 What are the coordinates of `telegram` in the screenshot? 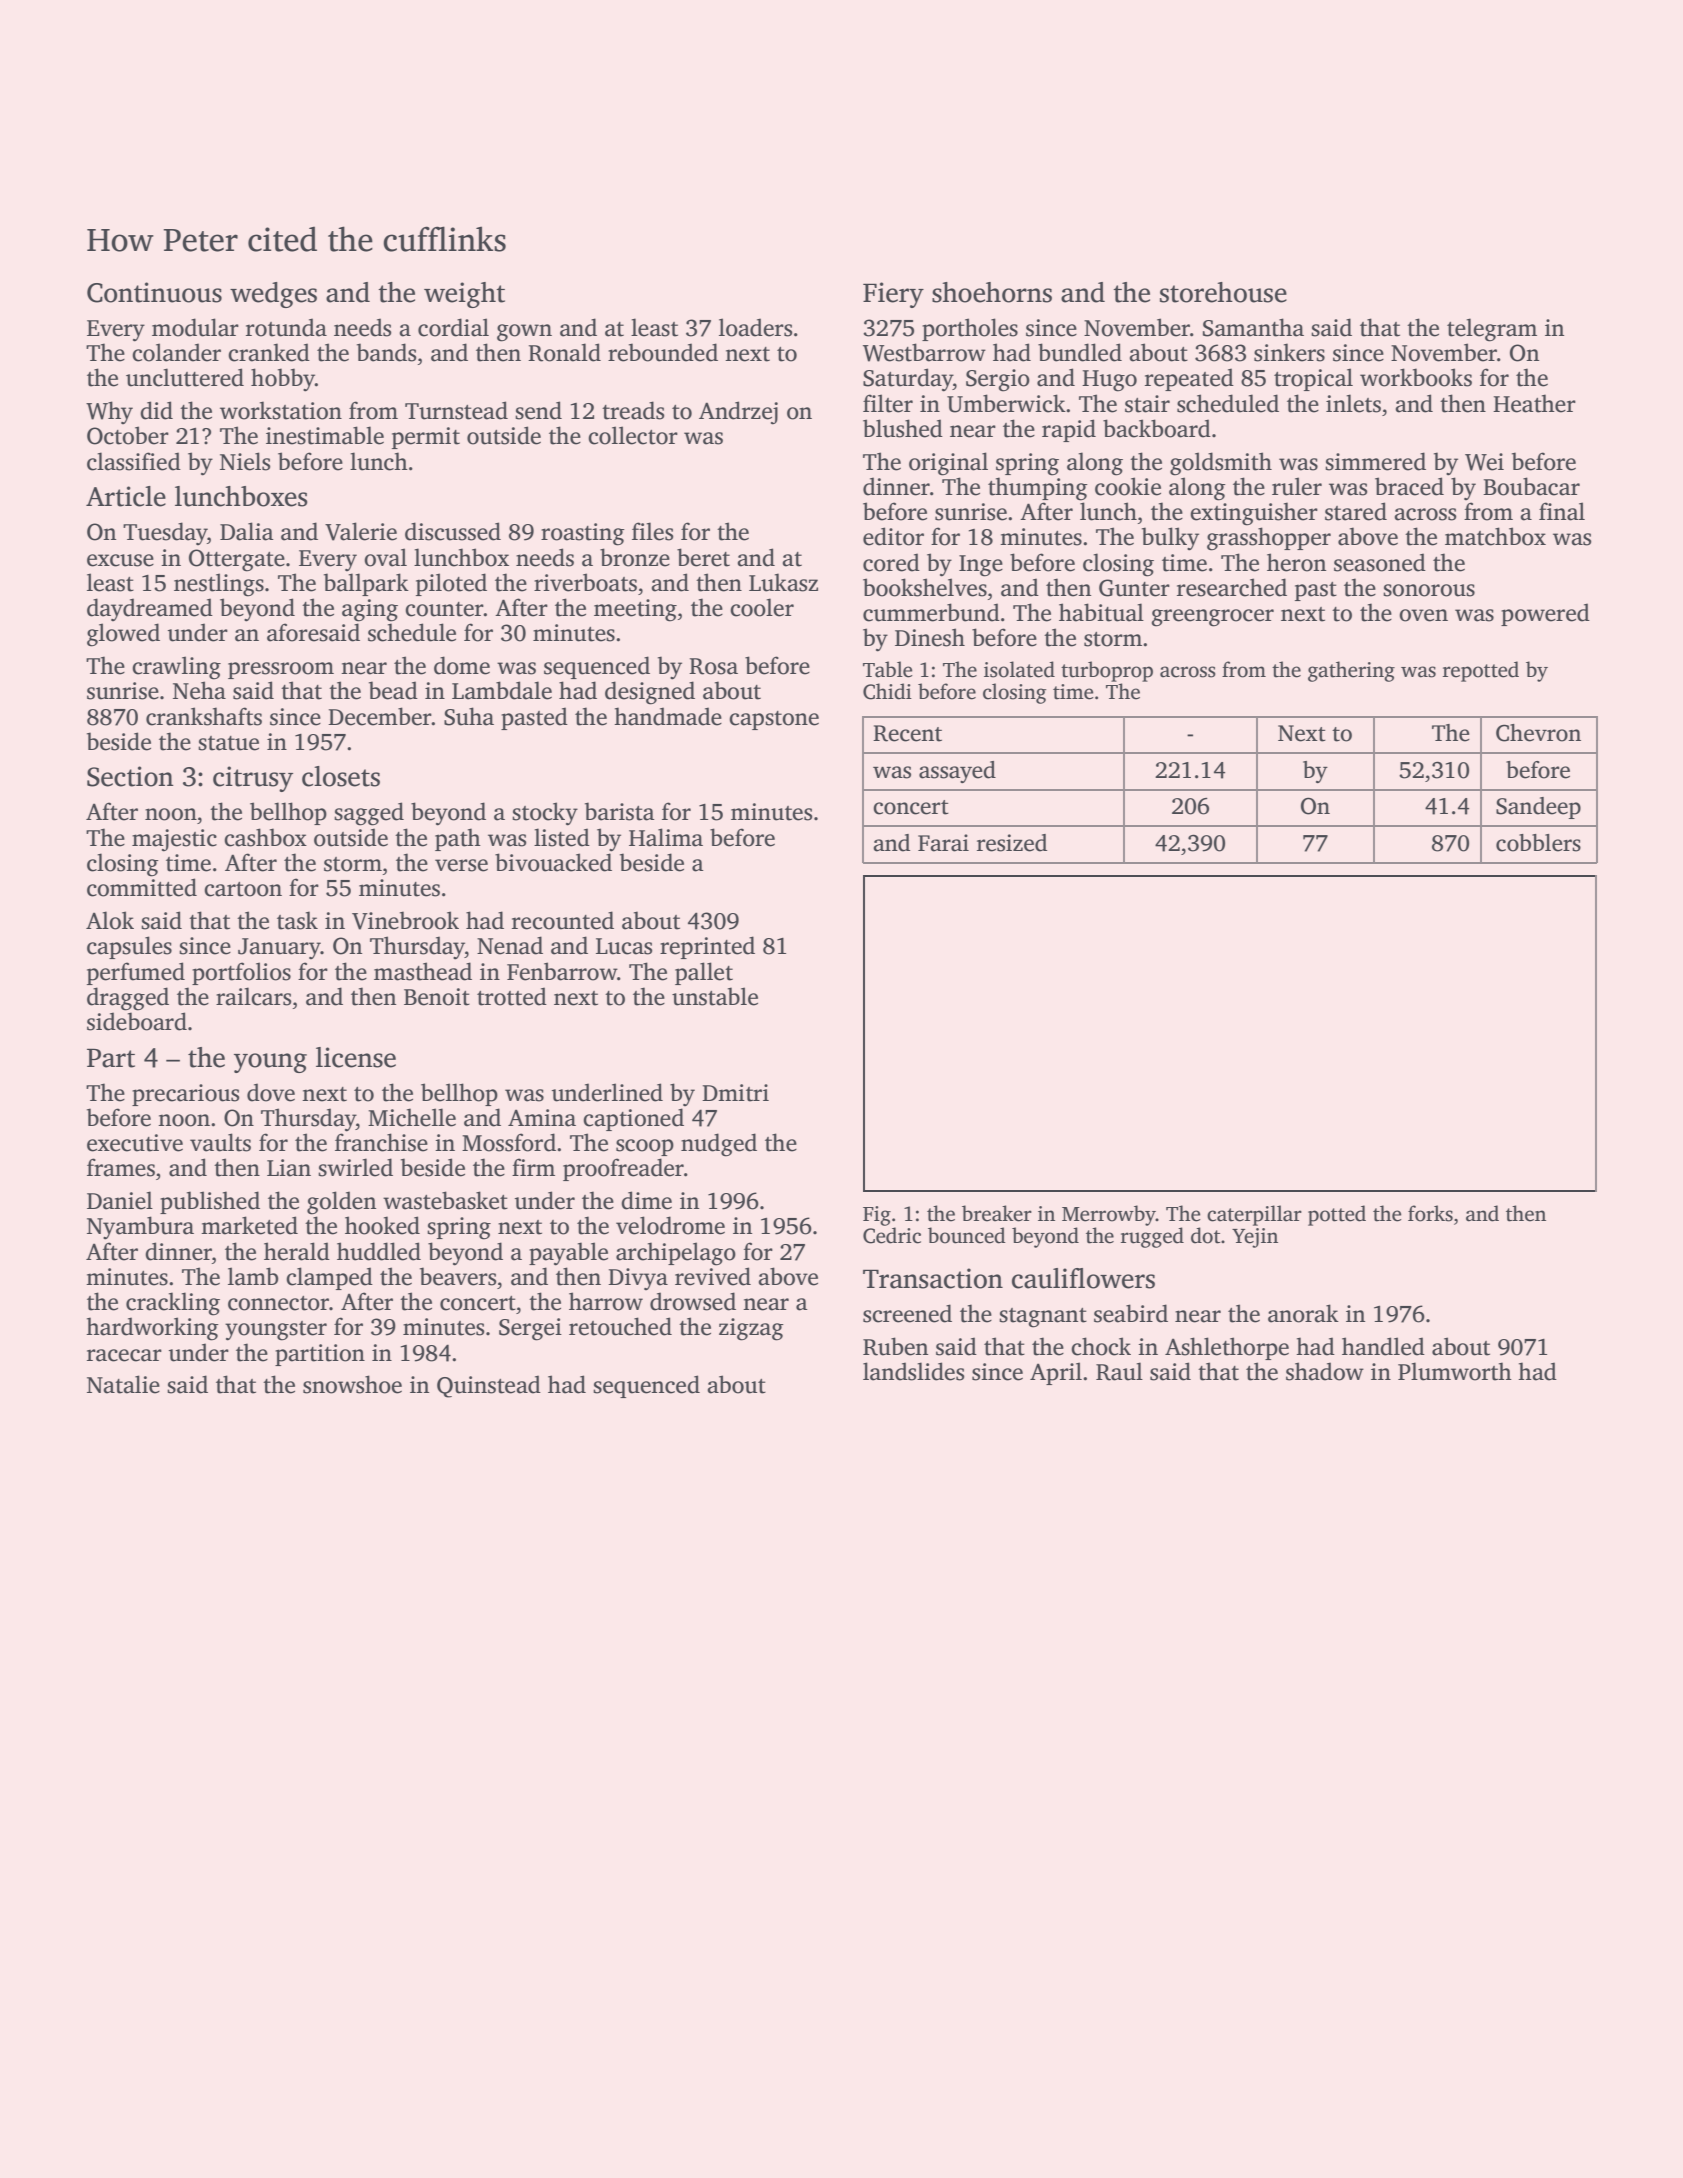 It's located at (1492, 330).
